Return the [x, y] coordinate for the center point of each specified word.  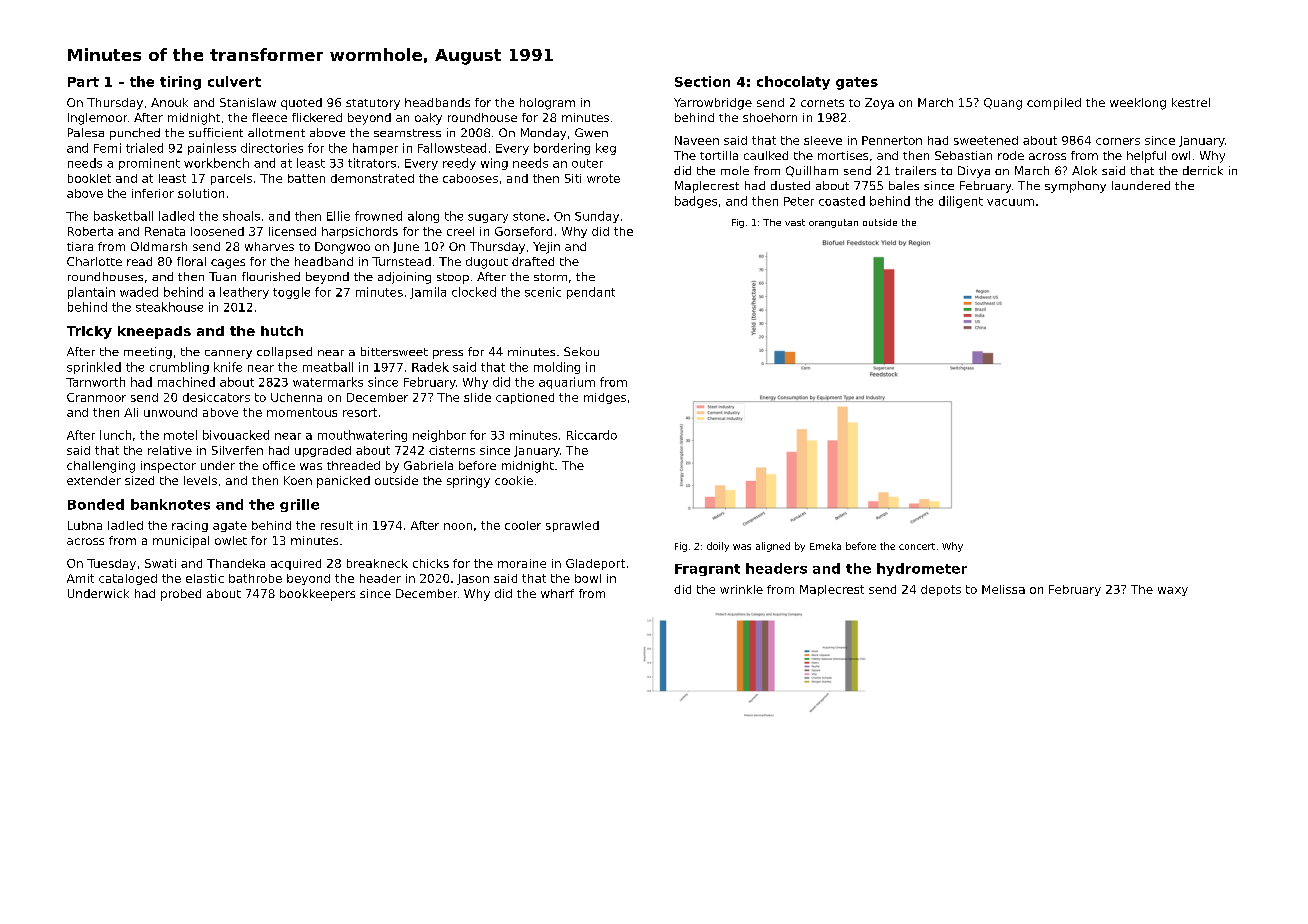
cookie [514, 480]
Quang [1003, 104]
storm [550, 277]
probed [181, 595]
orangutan [833, 223]
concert [917, 546]
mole [735, 170]
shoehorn [770, 117]
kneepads [154, 332]
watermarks [328, 382]
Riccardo [592, 435]
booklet [89, 178]
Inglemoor [97, 119]
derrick [1203, 170]
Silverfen [237, 450]
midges [605, 398]
